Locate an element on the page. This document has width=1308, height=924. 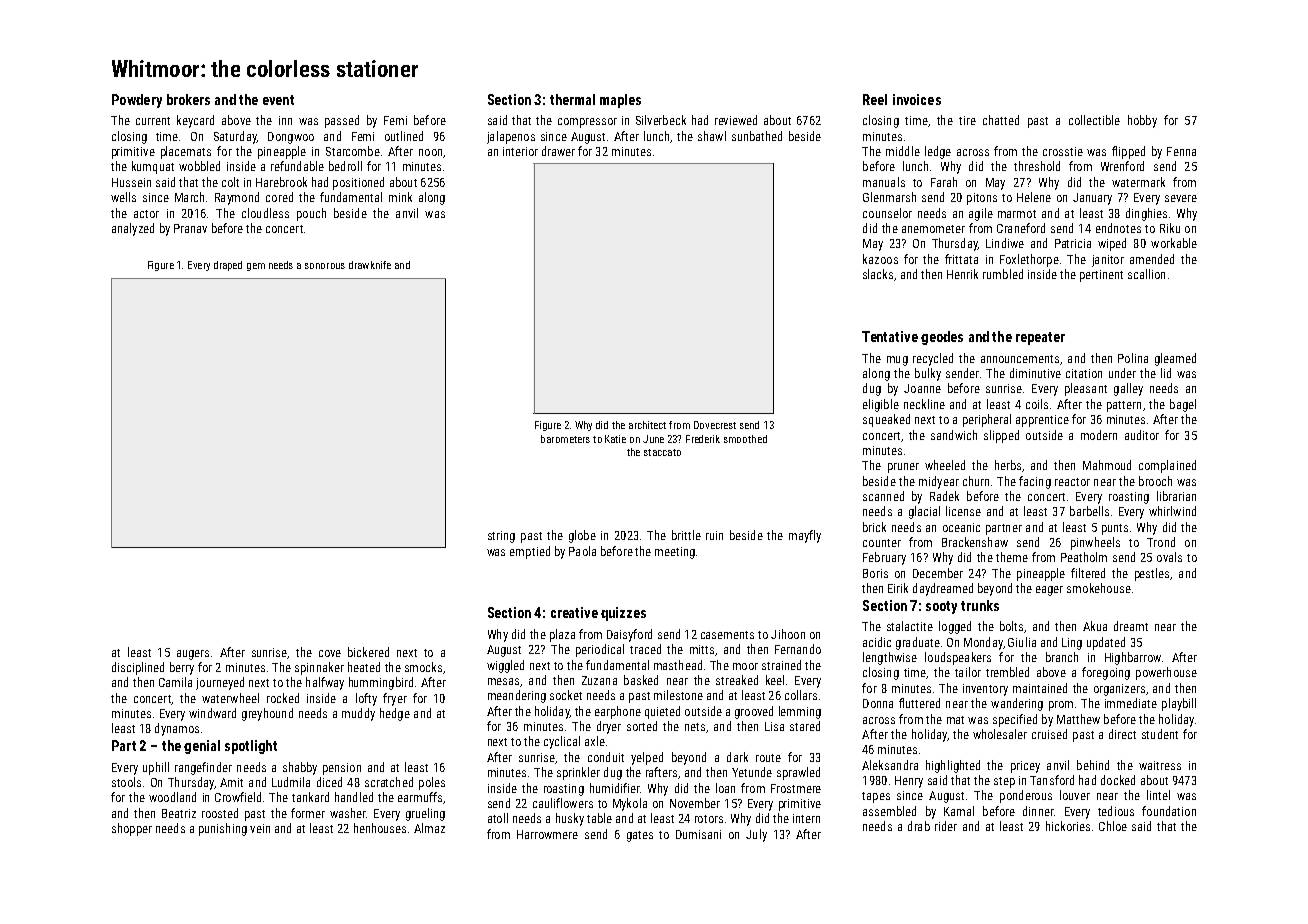
wobbled is located at coordinates (199, 166).
